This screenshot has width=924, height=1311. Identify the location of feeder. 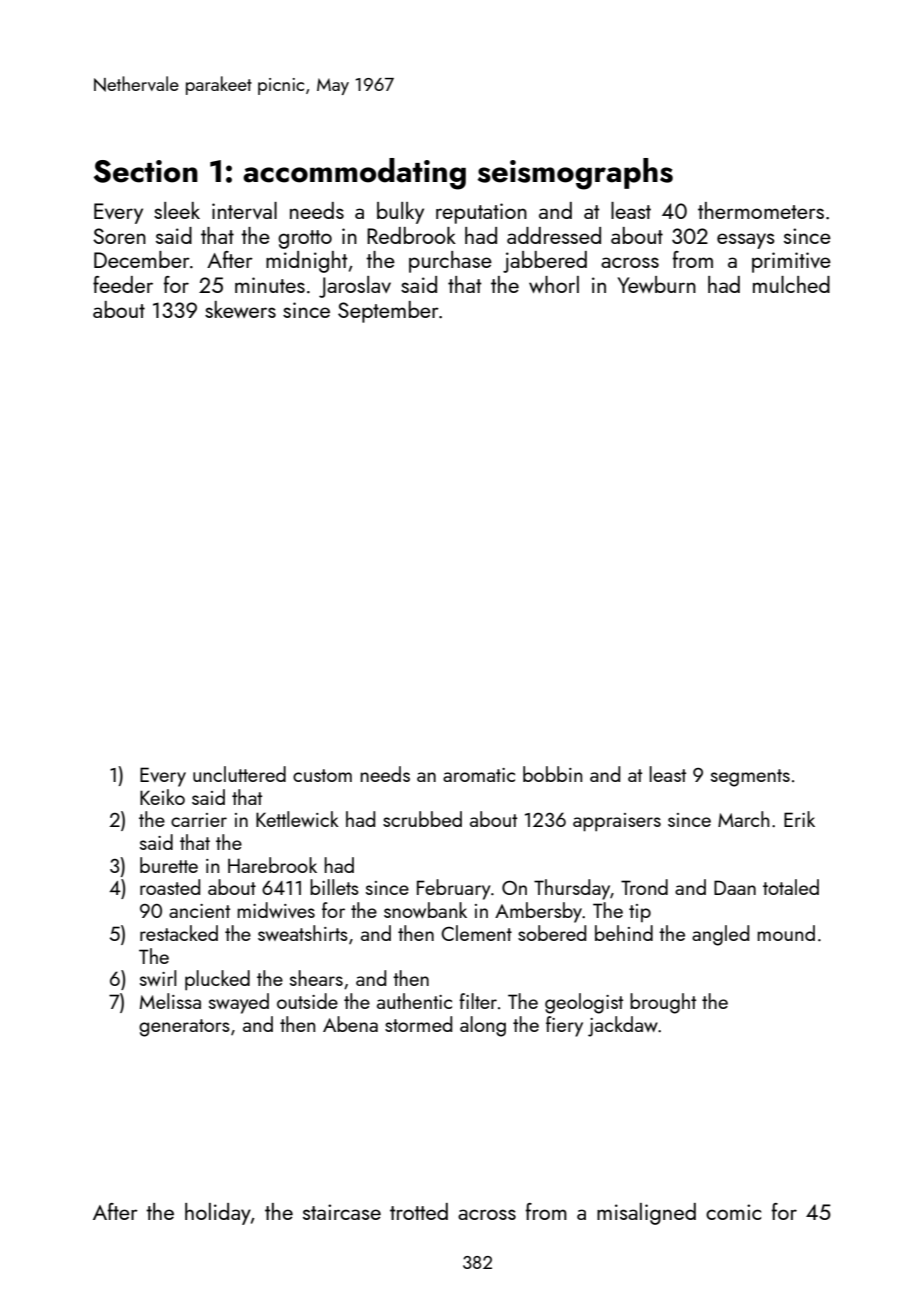
(123, 284).
